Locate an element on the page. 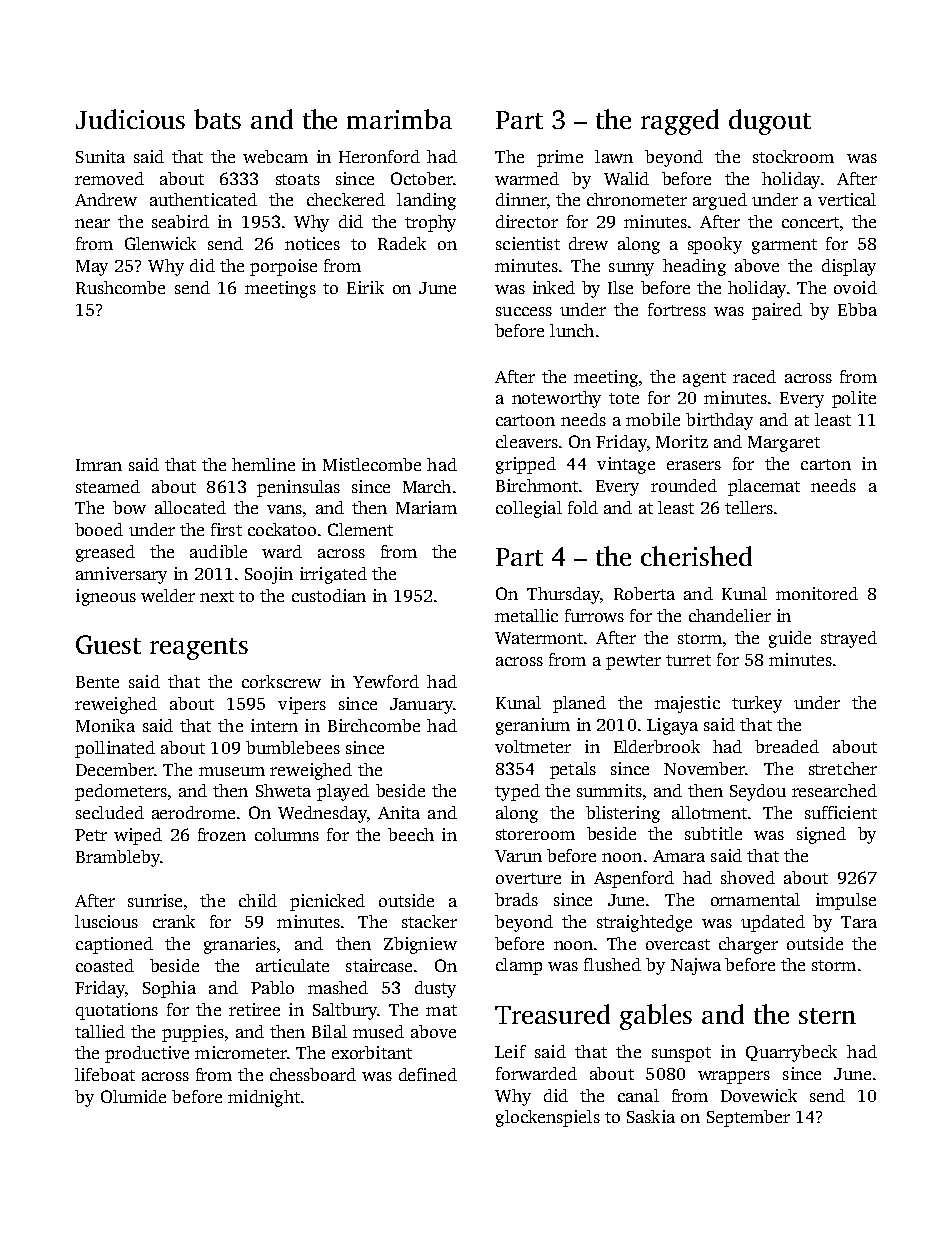  metallic is located at coordinates (526, 615).
